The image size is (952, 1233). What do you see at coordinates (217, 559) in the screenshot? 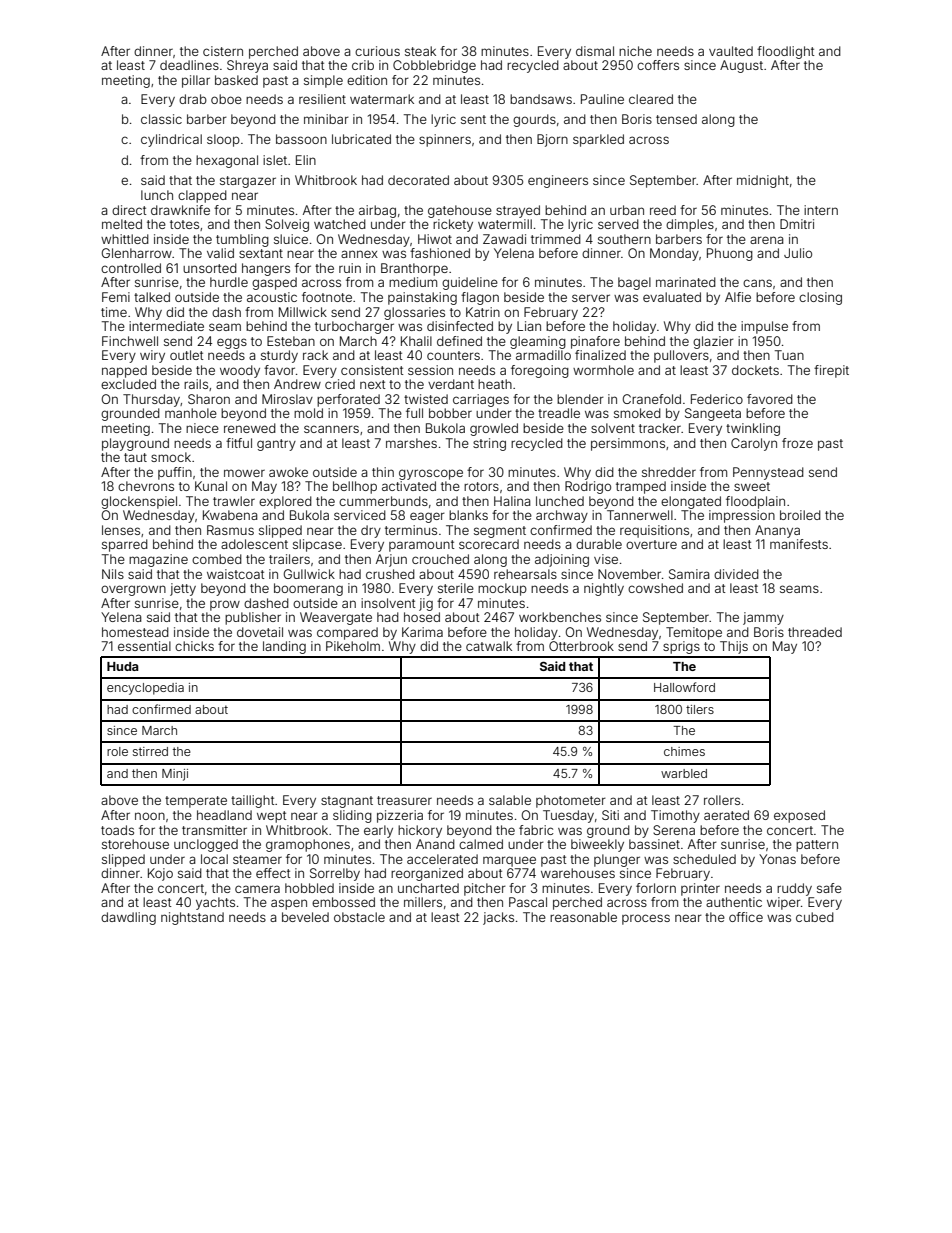
I see `combed` at bounding box center [217, 559].
